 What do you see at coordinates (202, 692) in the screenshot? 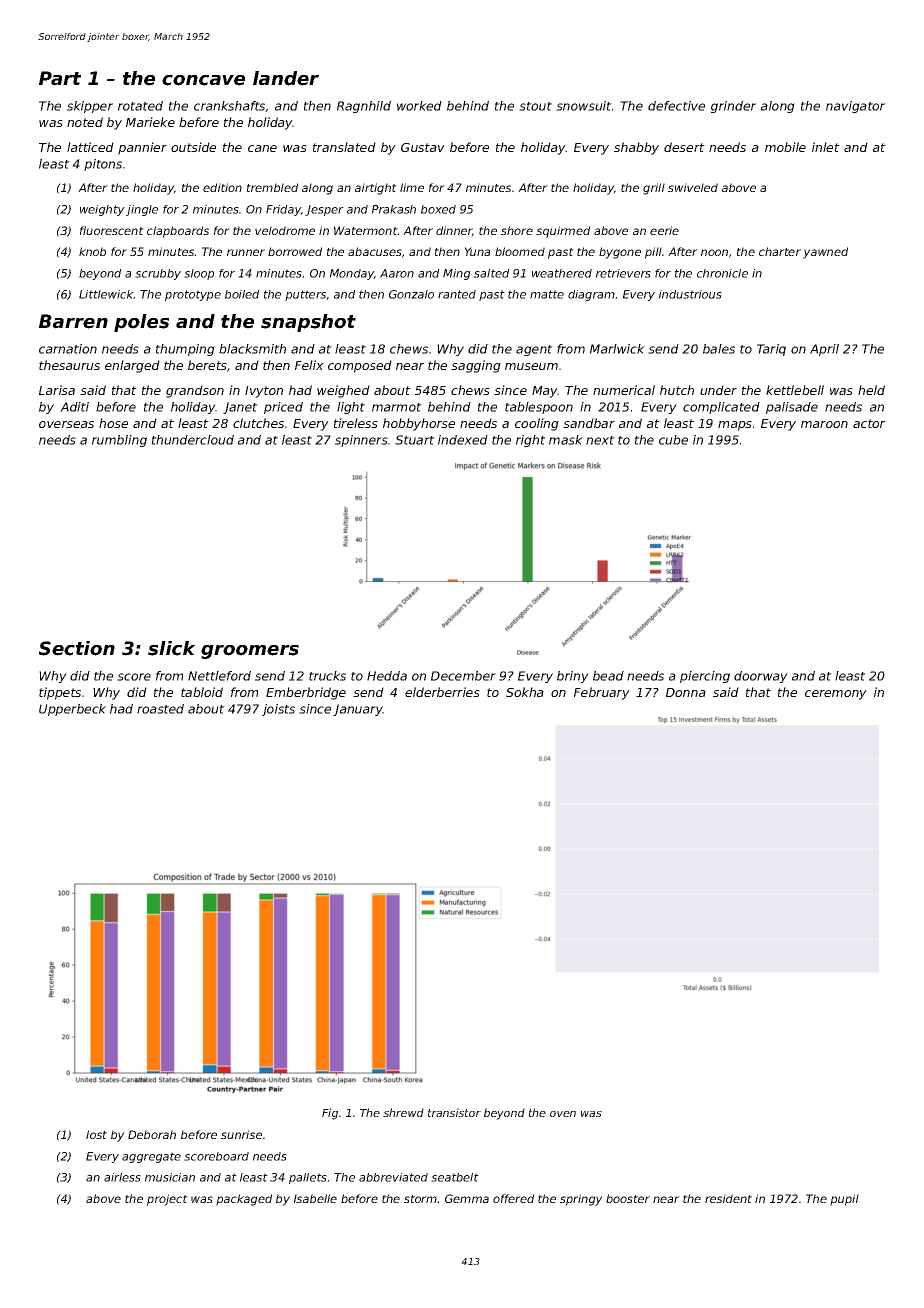
I see `tabloid` at bounding box center [202, 692].
